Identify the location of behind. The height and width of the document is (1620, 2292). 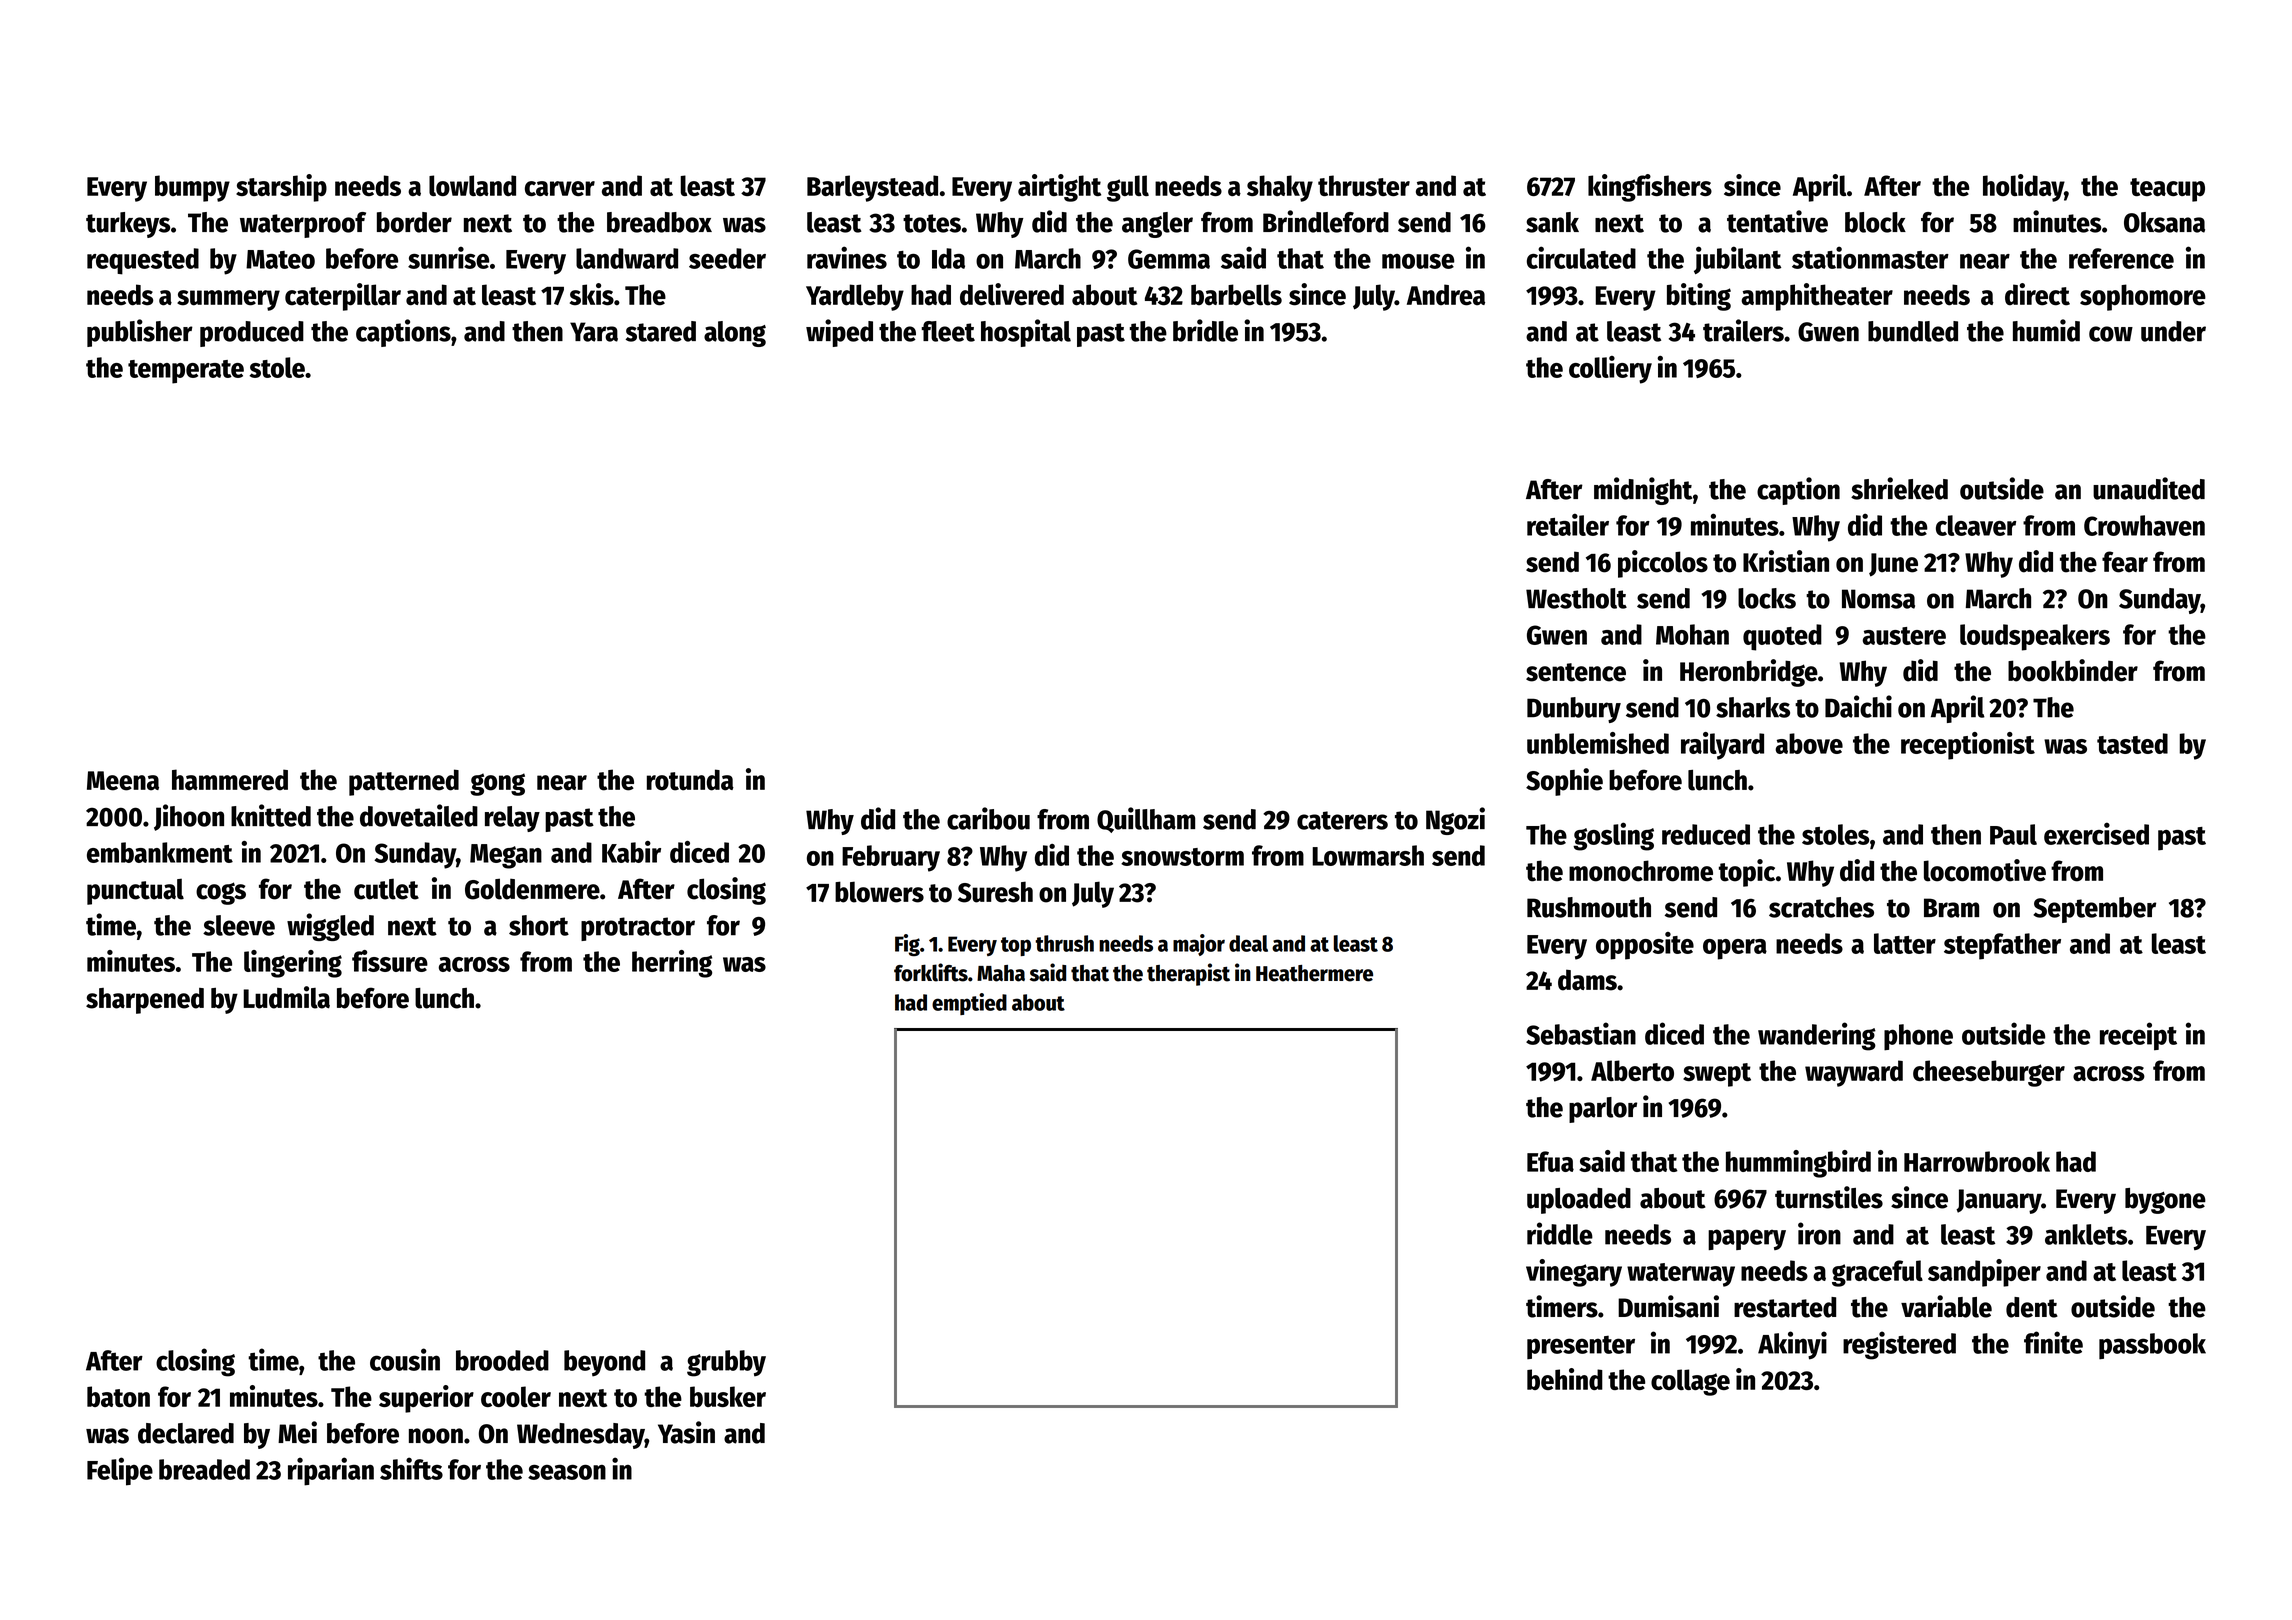
(1565, 1379).
